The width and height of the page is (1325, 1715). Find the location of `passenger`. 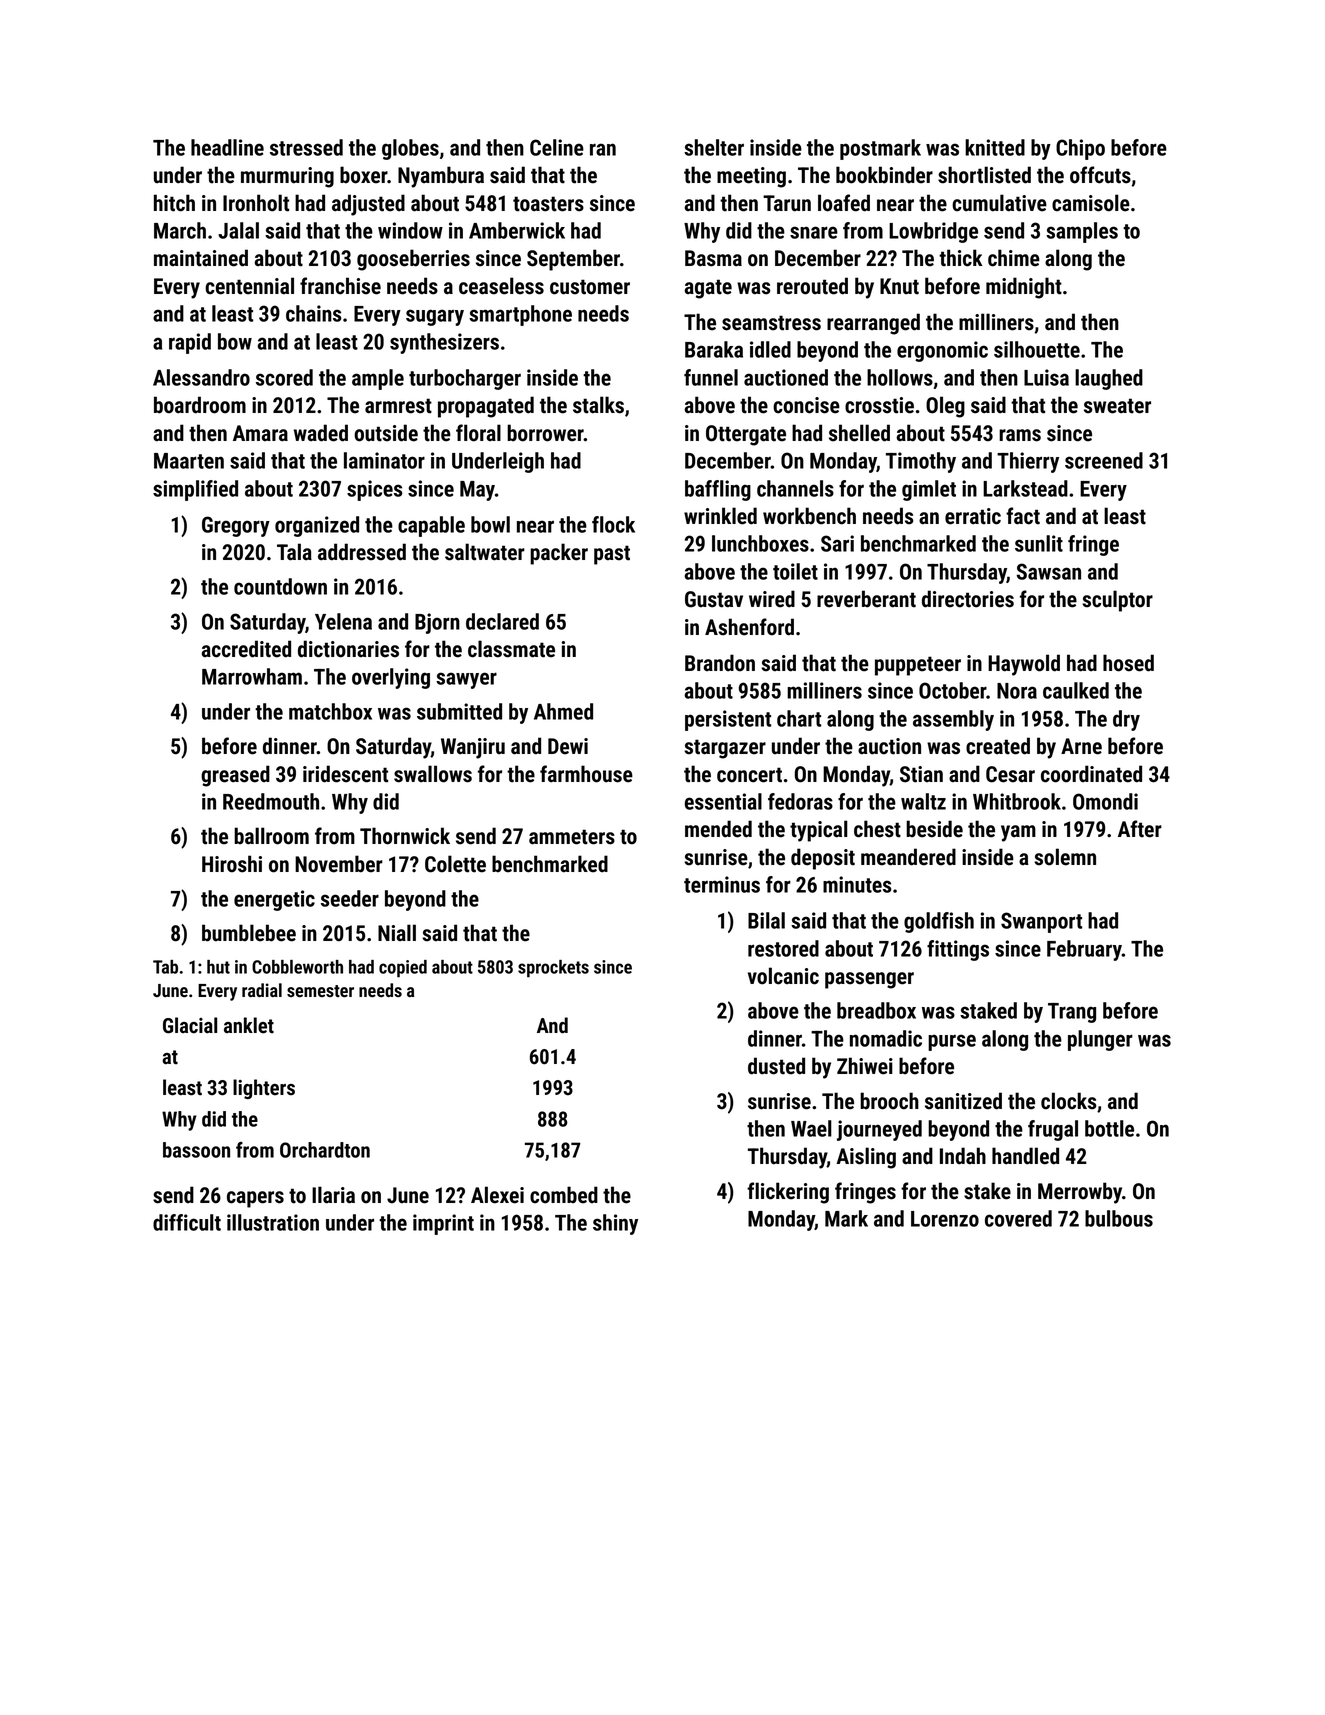

passenger is located at coordinates (869, 980).
